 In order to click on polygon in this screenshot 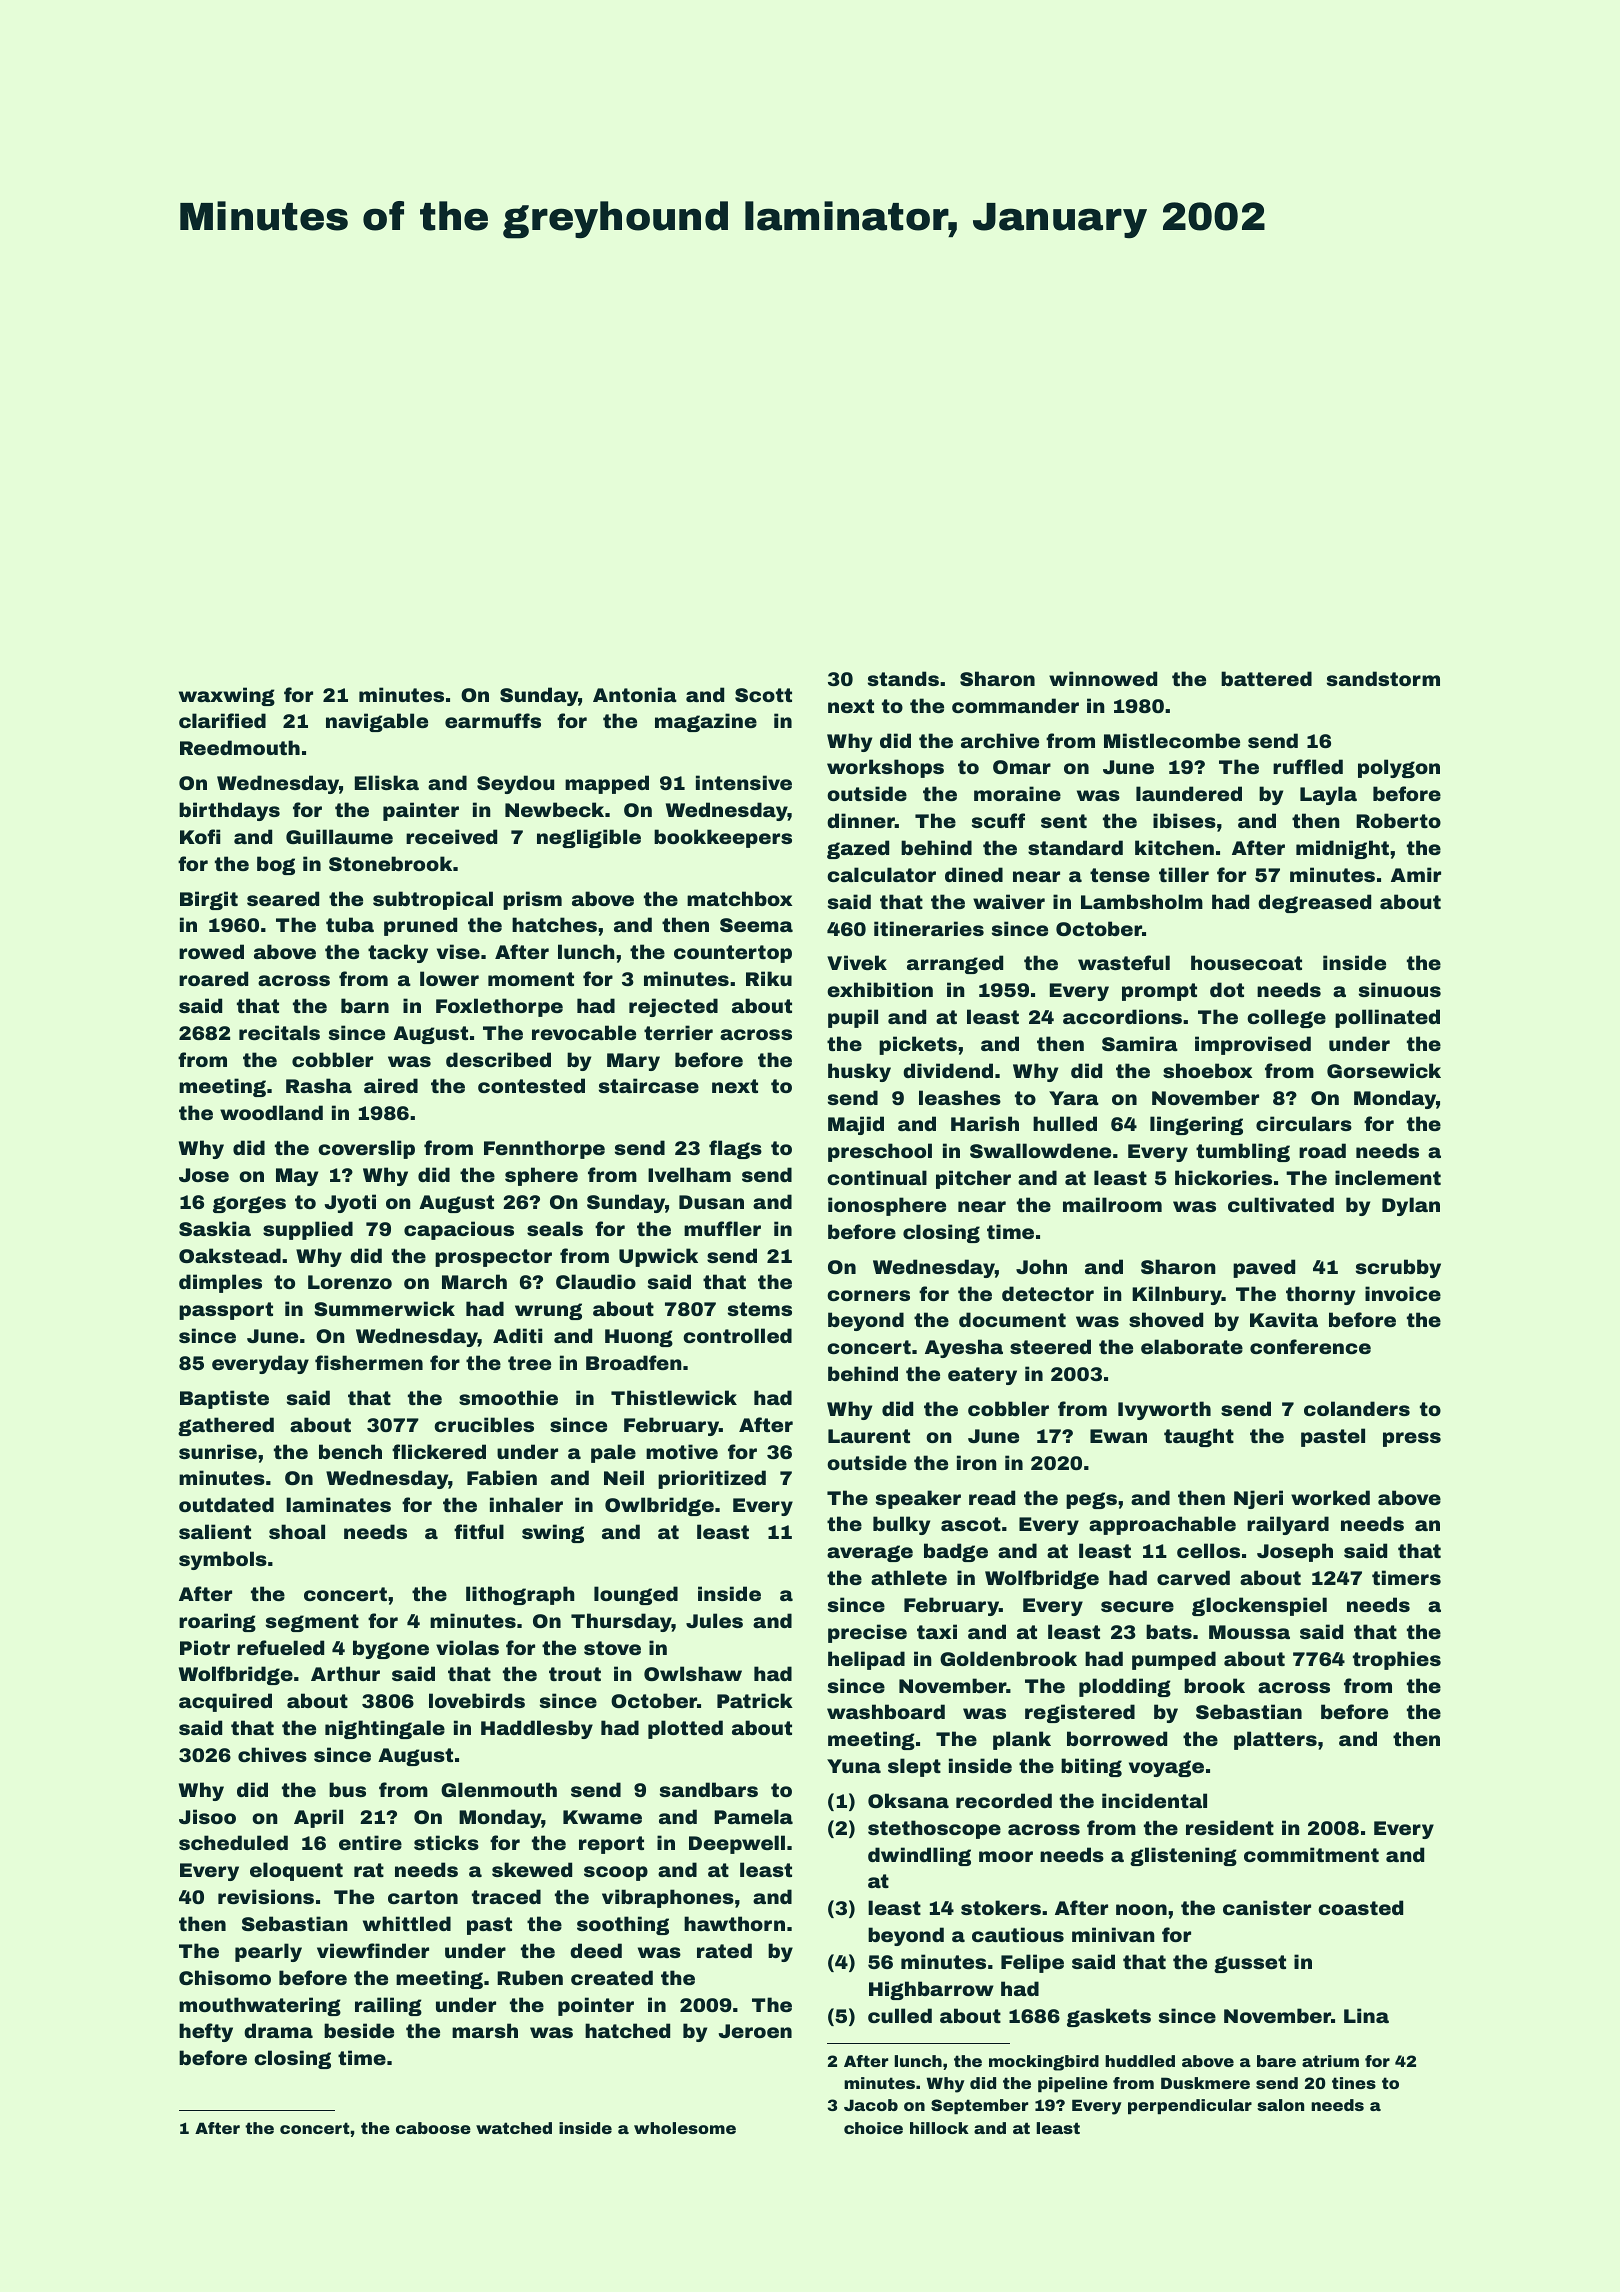, I will do `click(1399, 768)`.
